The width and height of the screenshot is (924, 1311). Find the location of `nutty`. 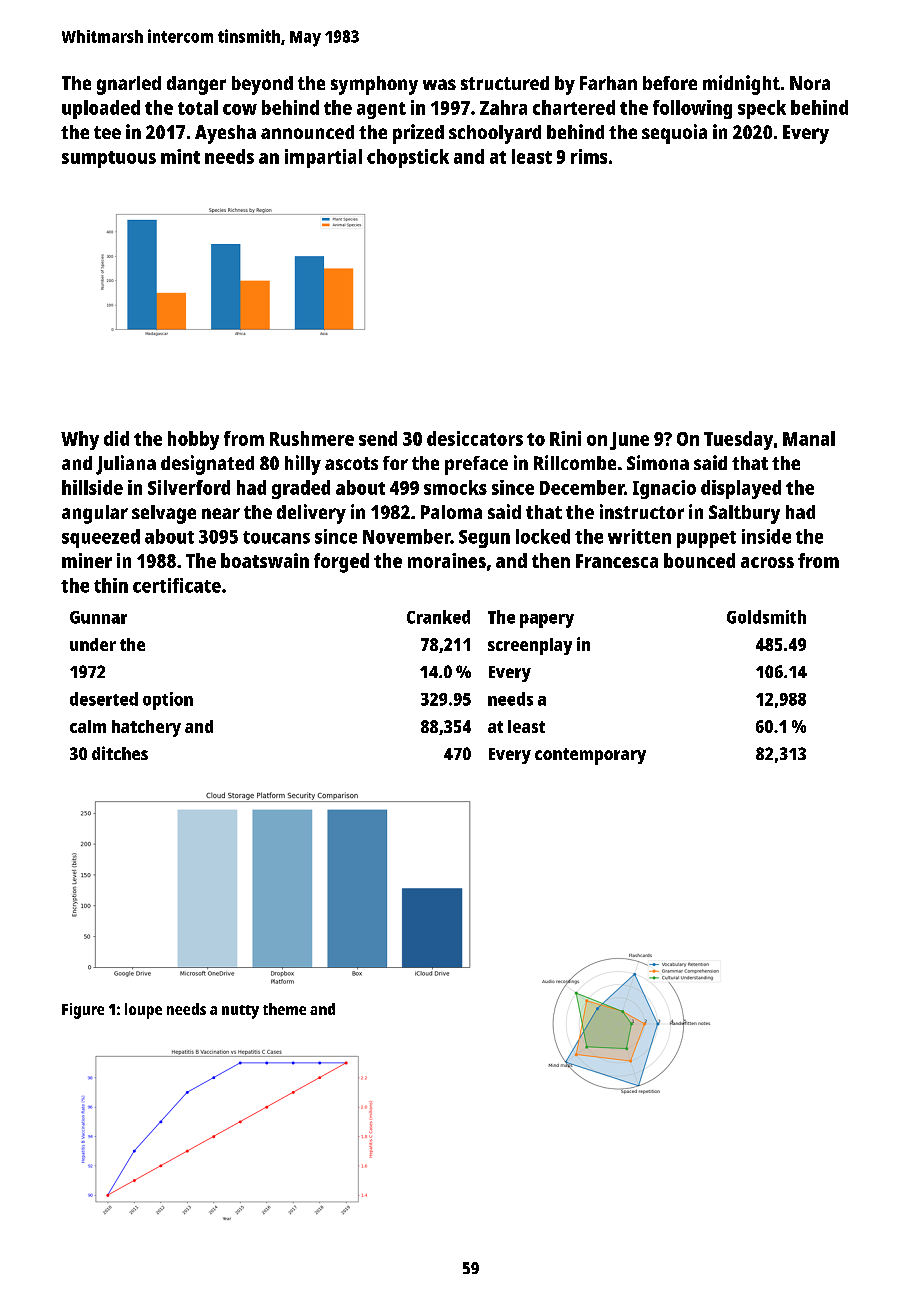

nutty is located at coordinates (240, 1012).
